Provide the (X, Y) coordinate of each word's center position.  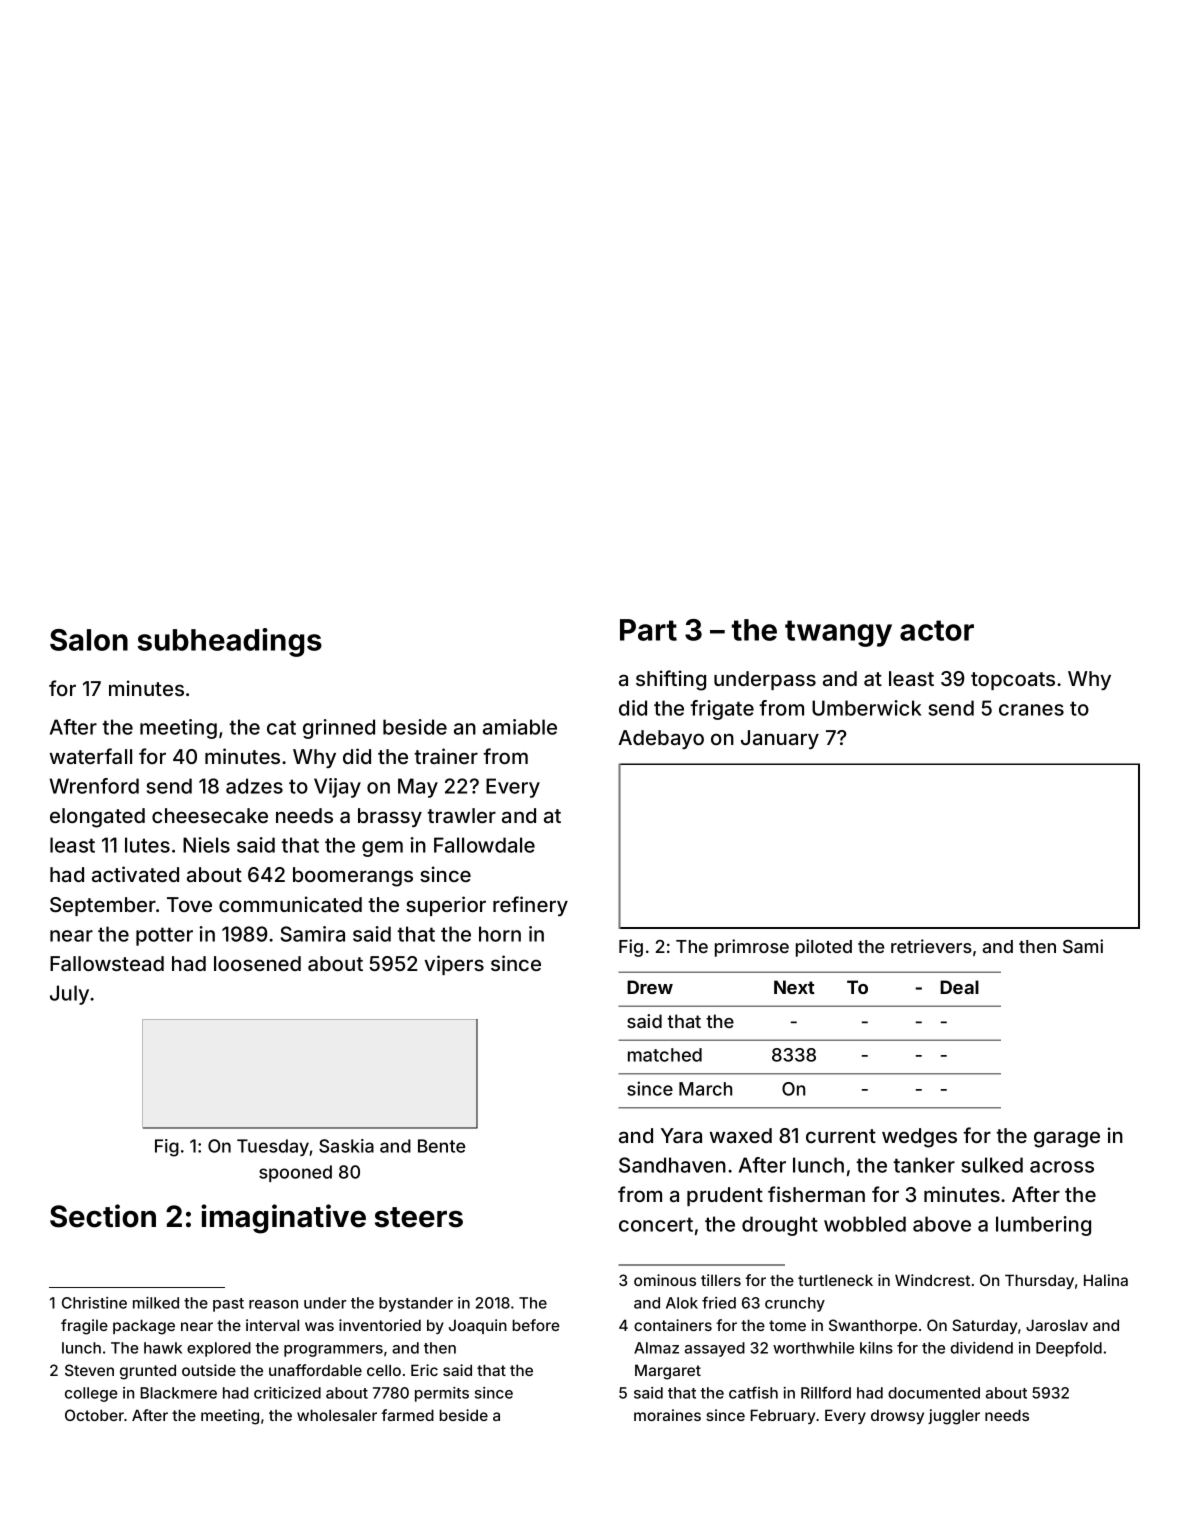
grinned (339, 729)
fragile (84, 1327)
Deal (959, 987)
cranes (1031, 710)
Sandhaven (672, 1165)
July (69, 995)
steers (419, 1217)
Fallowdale (484, 845)
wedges (919, 1138)
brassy (390, 817)
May (418, 788)
